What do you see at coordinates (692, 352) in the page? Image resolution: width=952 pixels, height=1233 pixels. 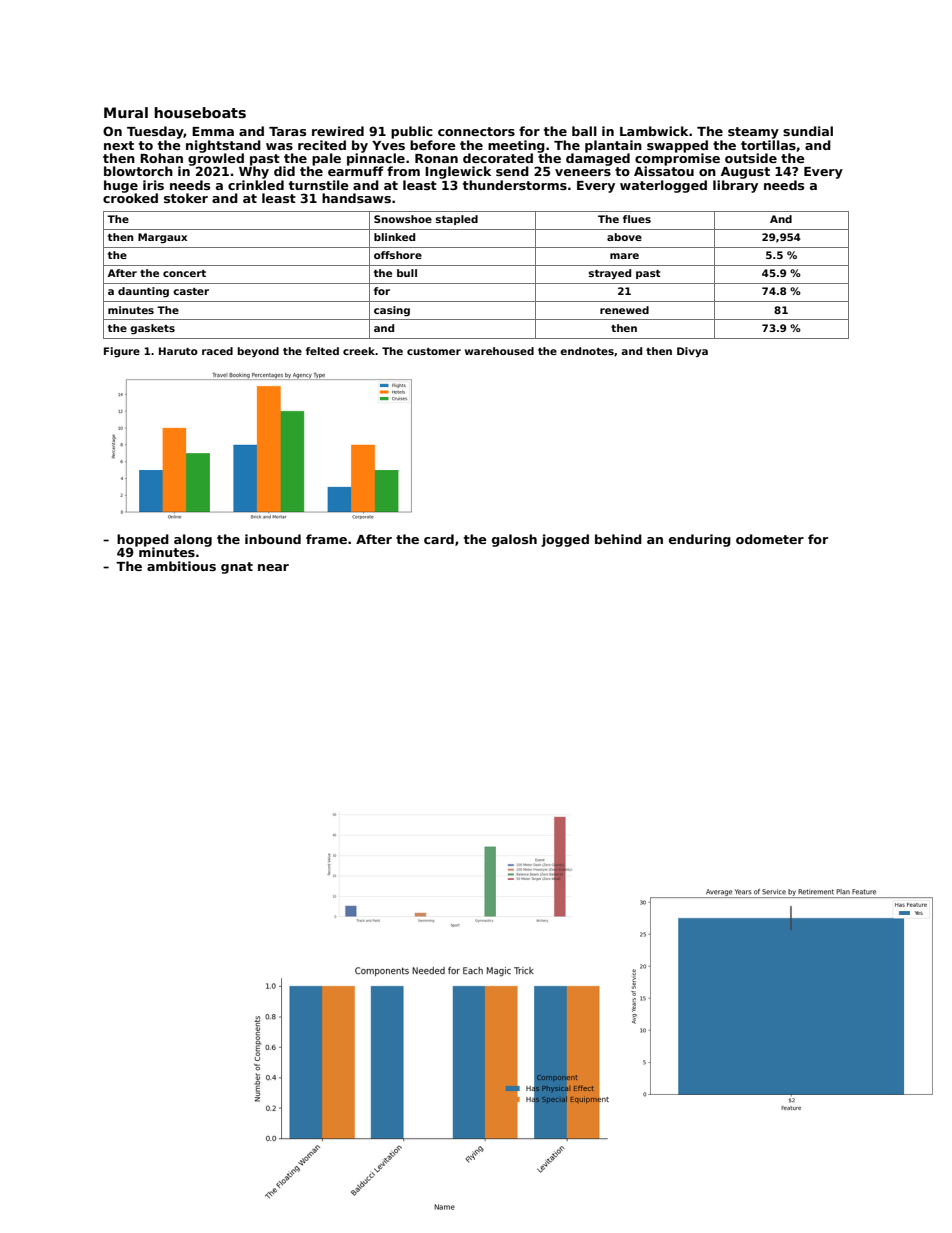 I see `Divya` at bounding box center [692, 352].
